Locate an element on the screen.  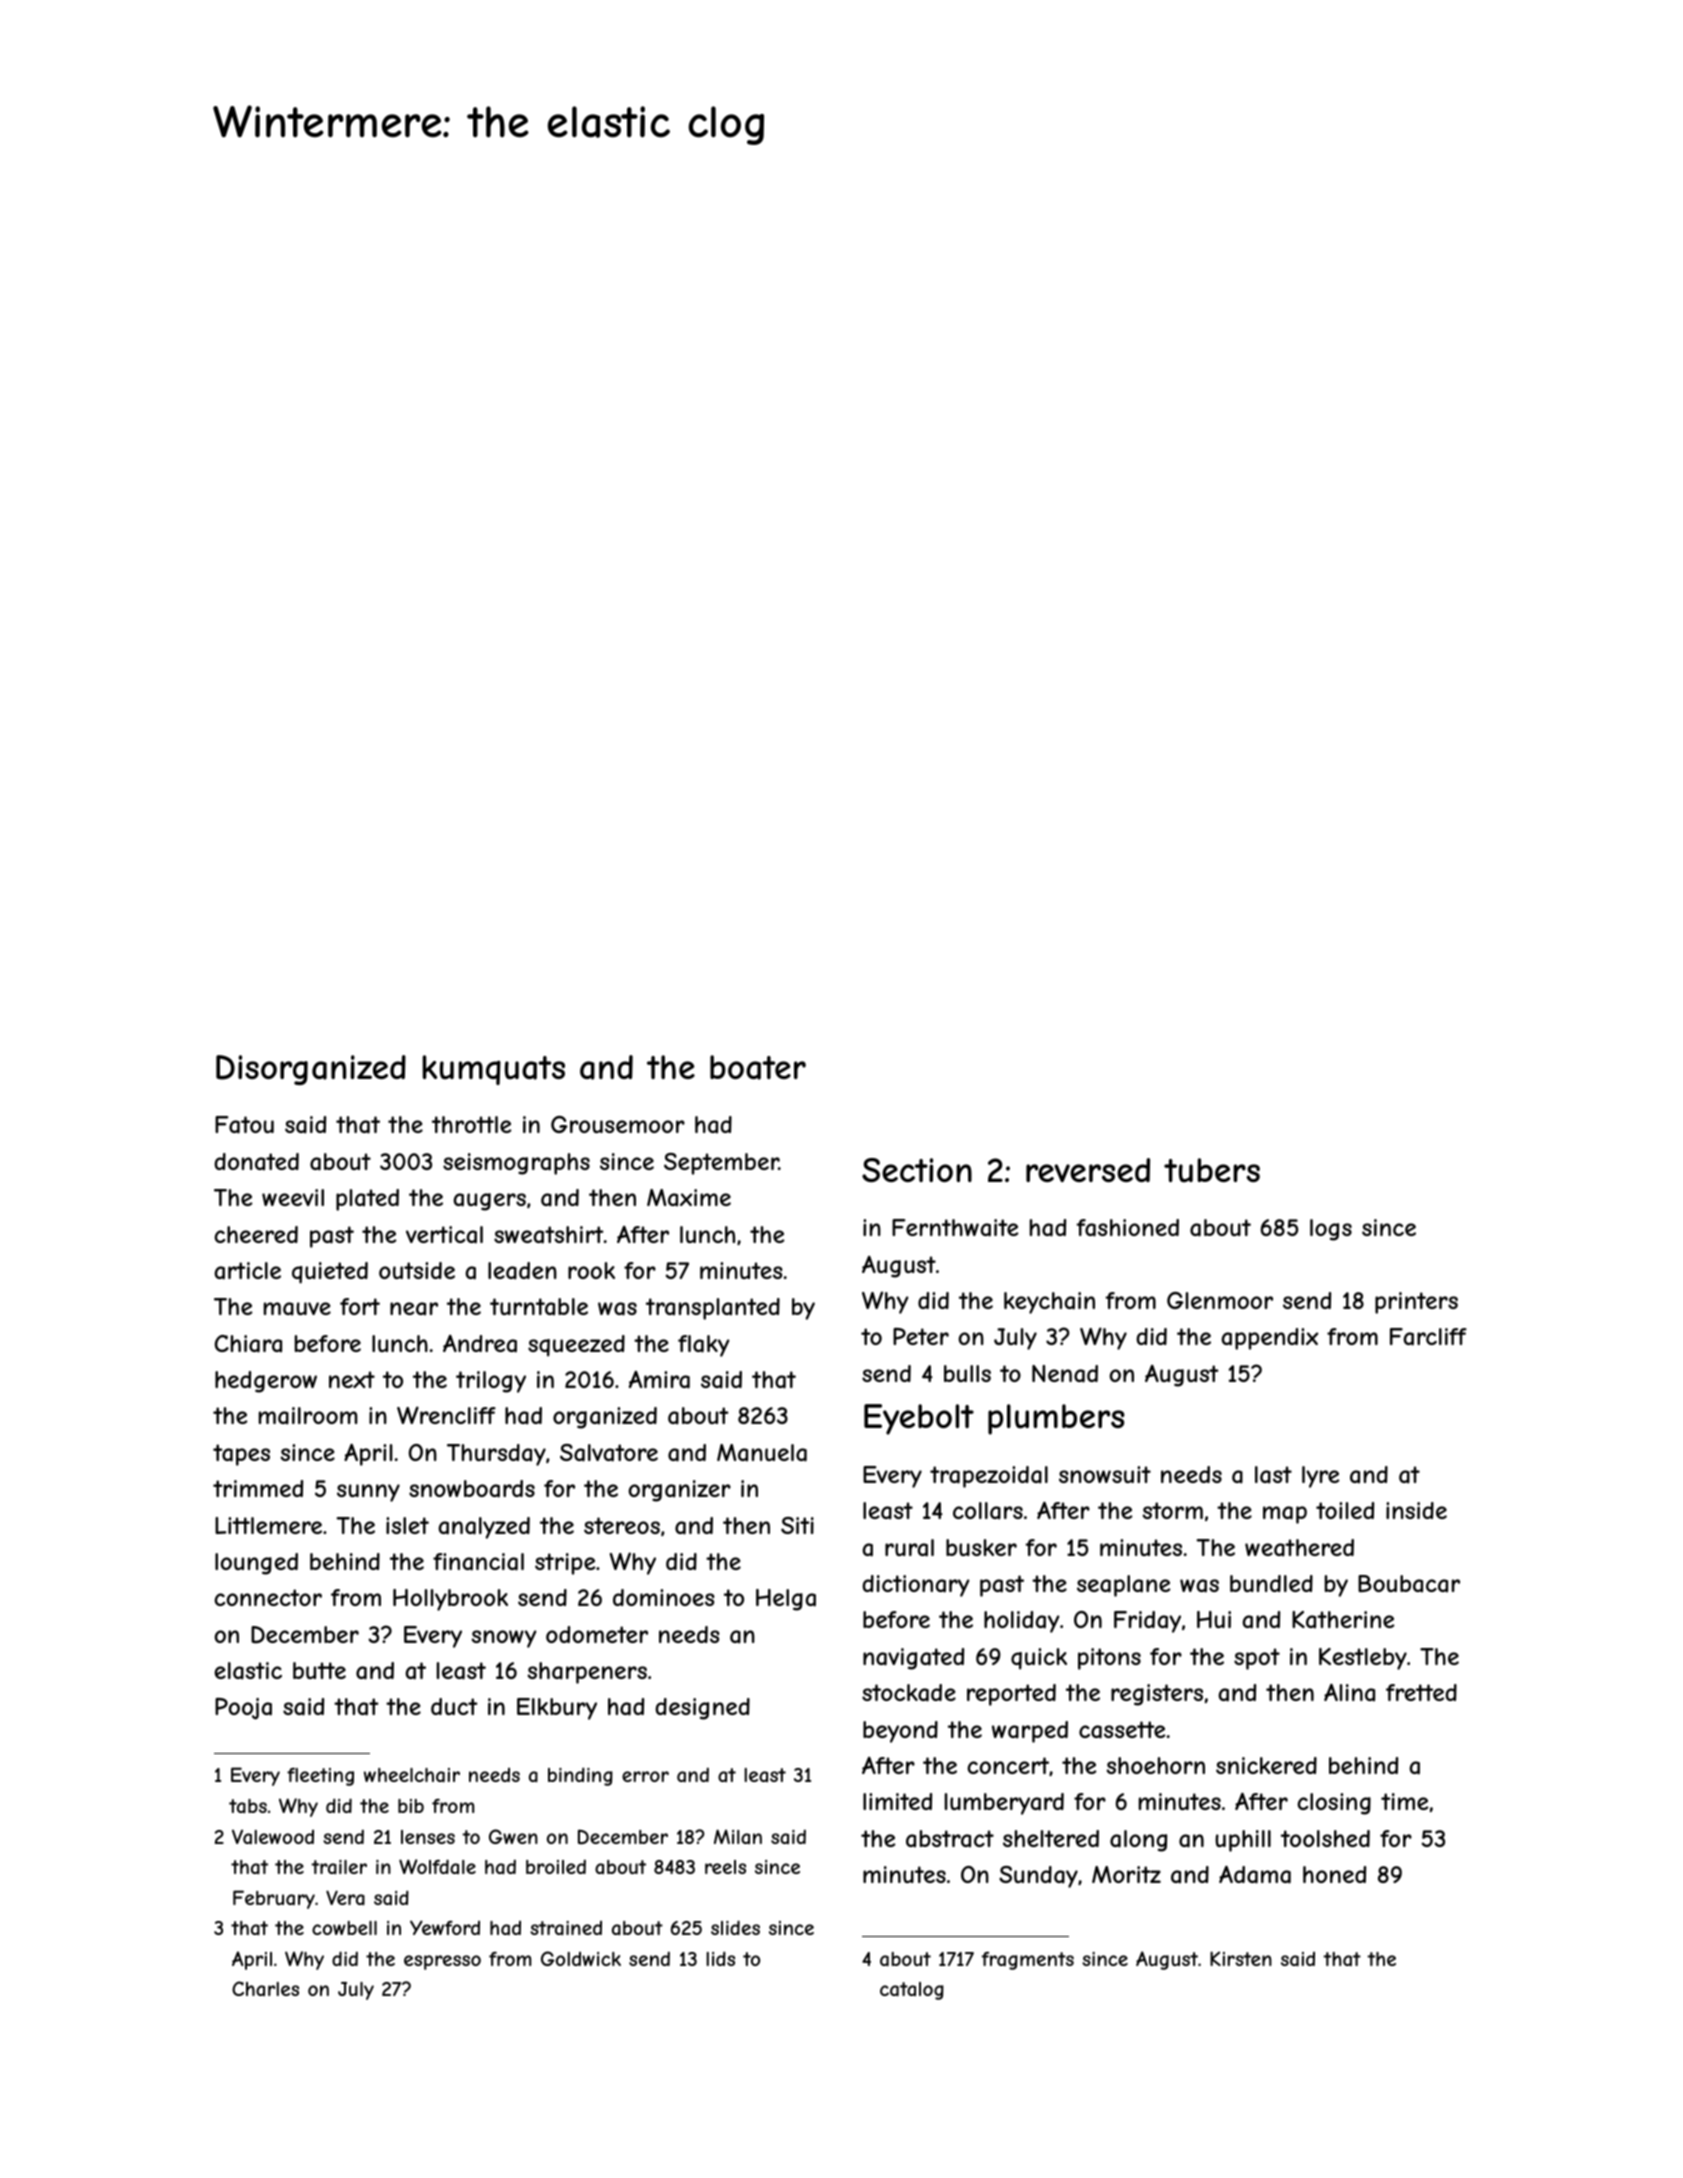
kumquats is located at coordinates (493, 1070).
